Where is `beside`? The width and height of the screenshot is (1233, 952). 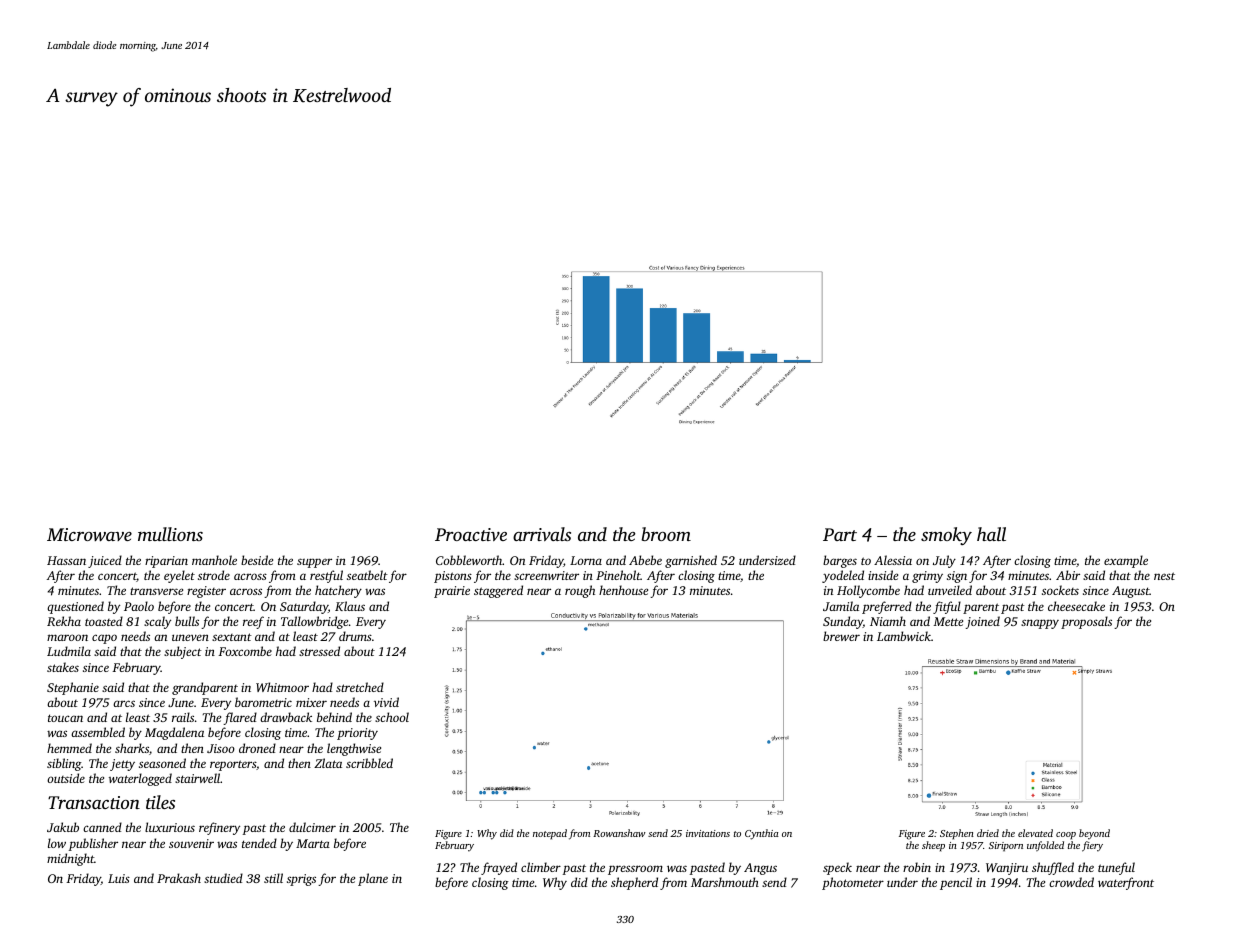 beside is located at coordinates (257, 560).
